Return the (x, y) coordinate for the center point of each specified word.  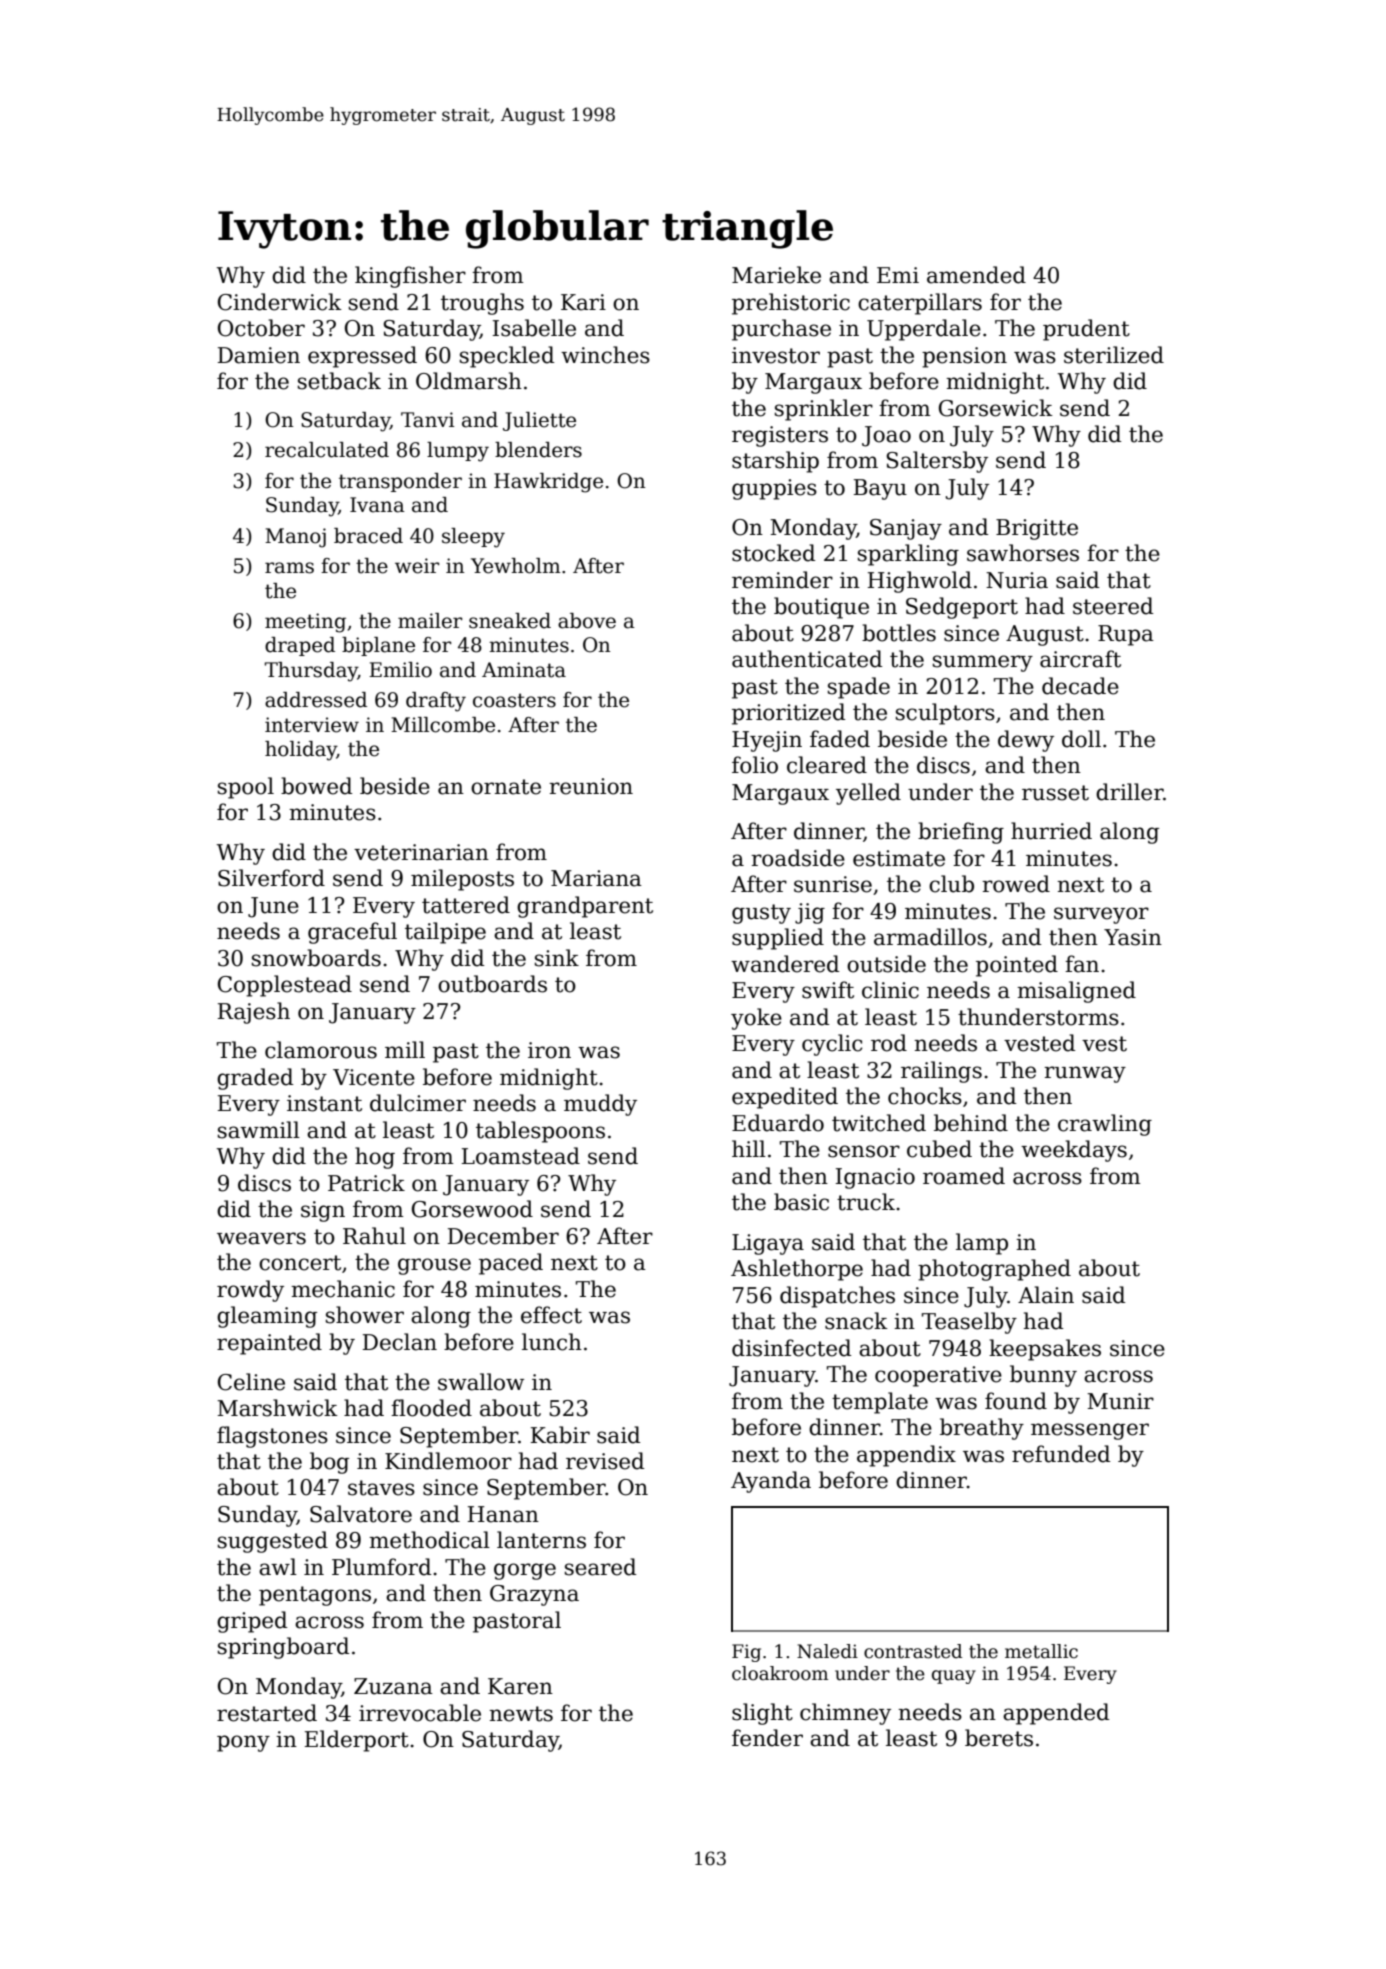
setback (339, 381)
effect (551, 1315)
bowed (317, 786)
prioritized (789, 714)
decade (1080, 686)
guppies (774, 489)
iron (549, 1050)
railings (941, 1072)
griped (252, 1622)
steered (1113, 606)
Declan (400, 1342)
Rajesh (254, 1013)
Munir (1120, 1401)
